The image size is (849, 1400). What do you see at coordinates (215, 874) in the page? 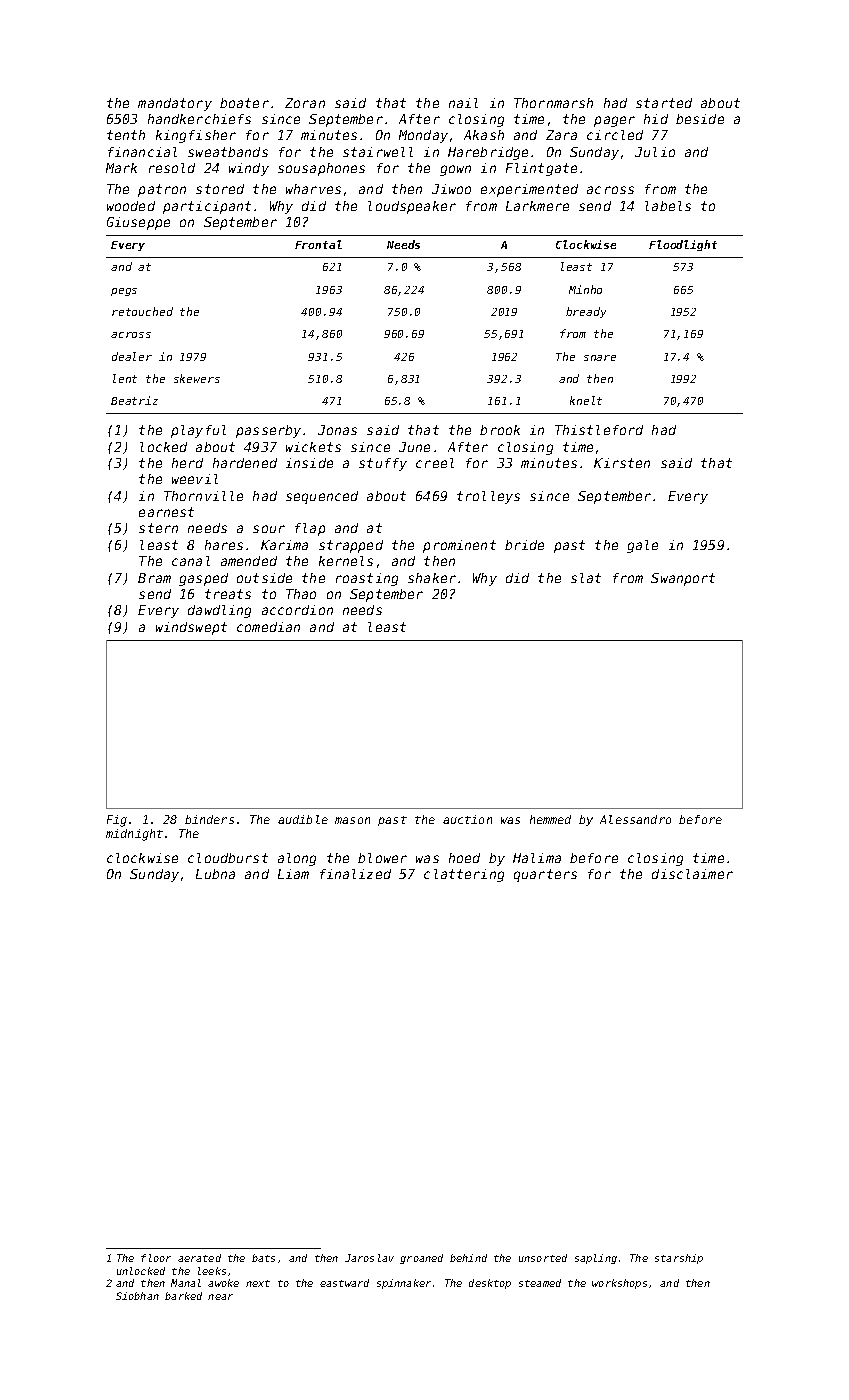
I see `Lubna` at bounding box center [215, 874].
